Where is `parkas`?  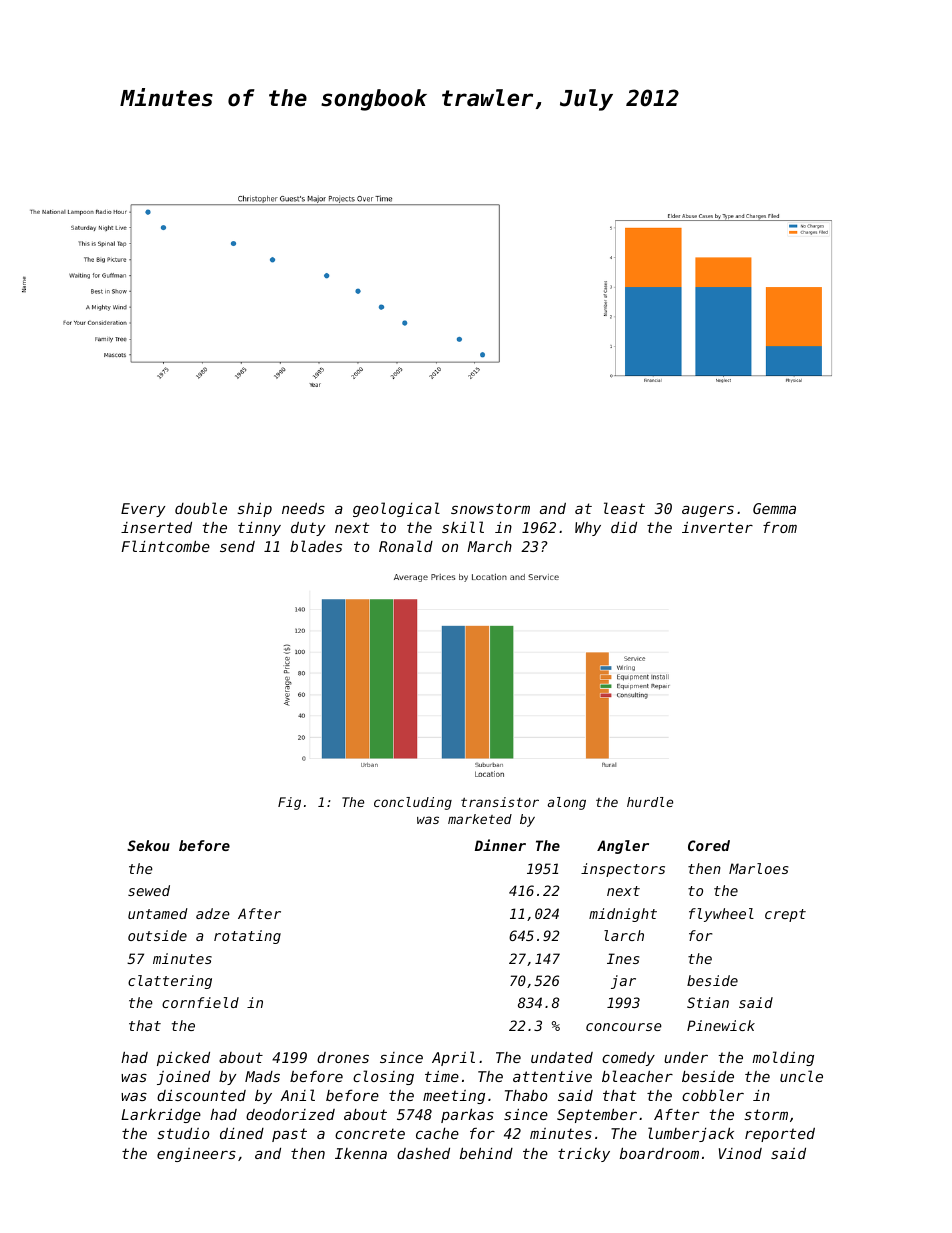
parkas is located at coordinates (467, 1116).
